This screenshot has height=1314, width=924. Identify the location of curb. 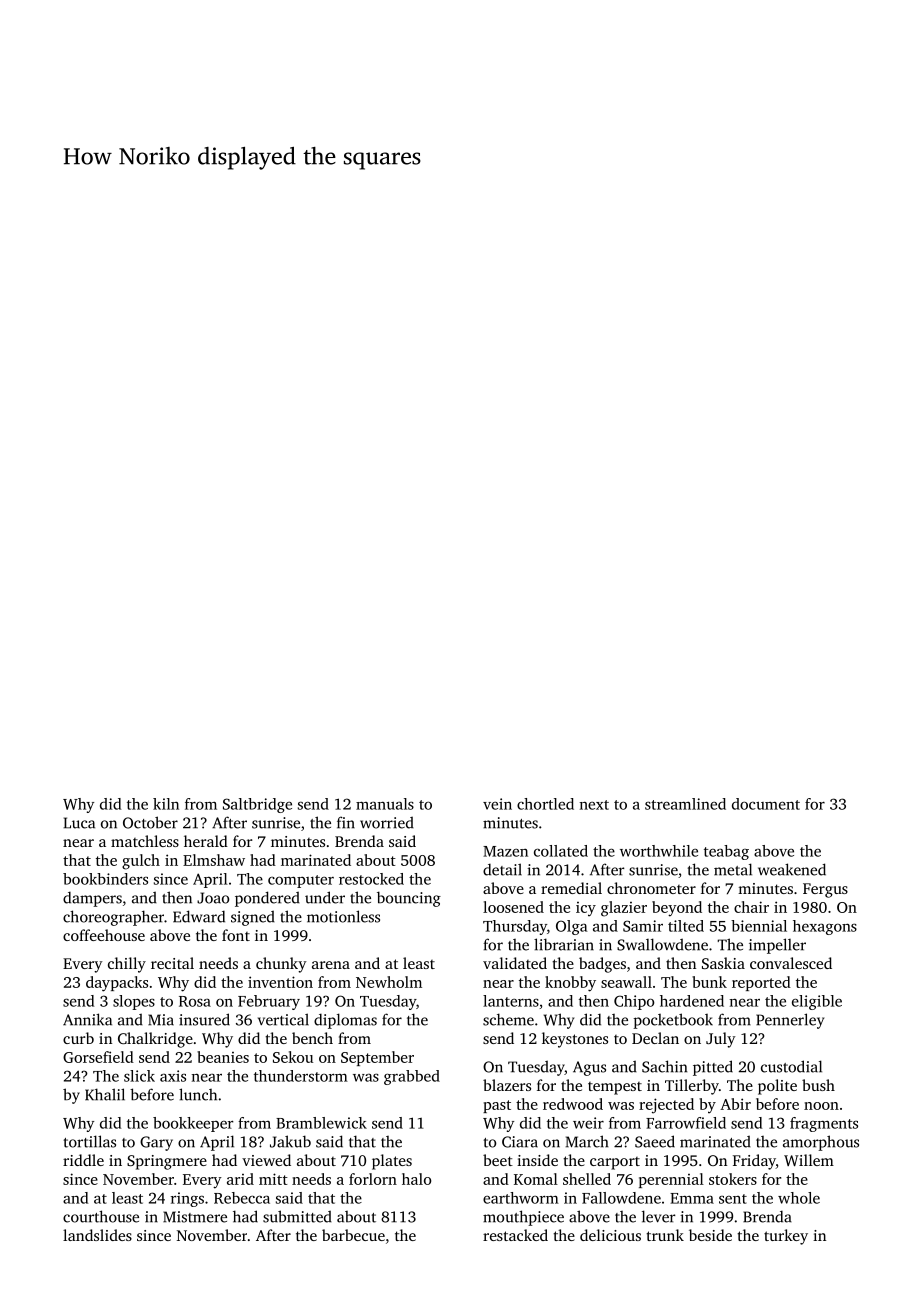
(78, 1038).
